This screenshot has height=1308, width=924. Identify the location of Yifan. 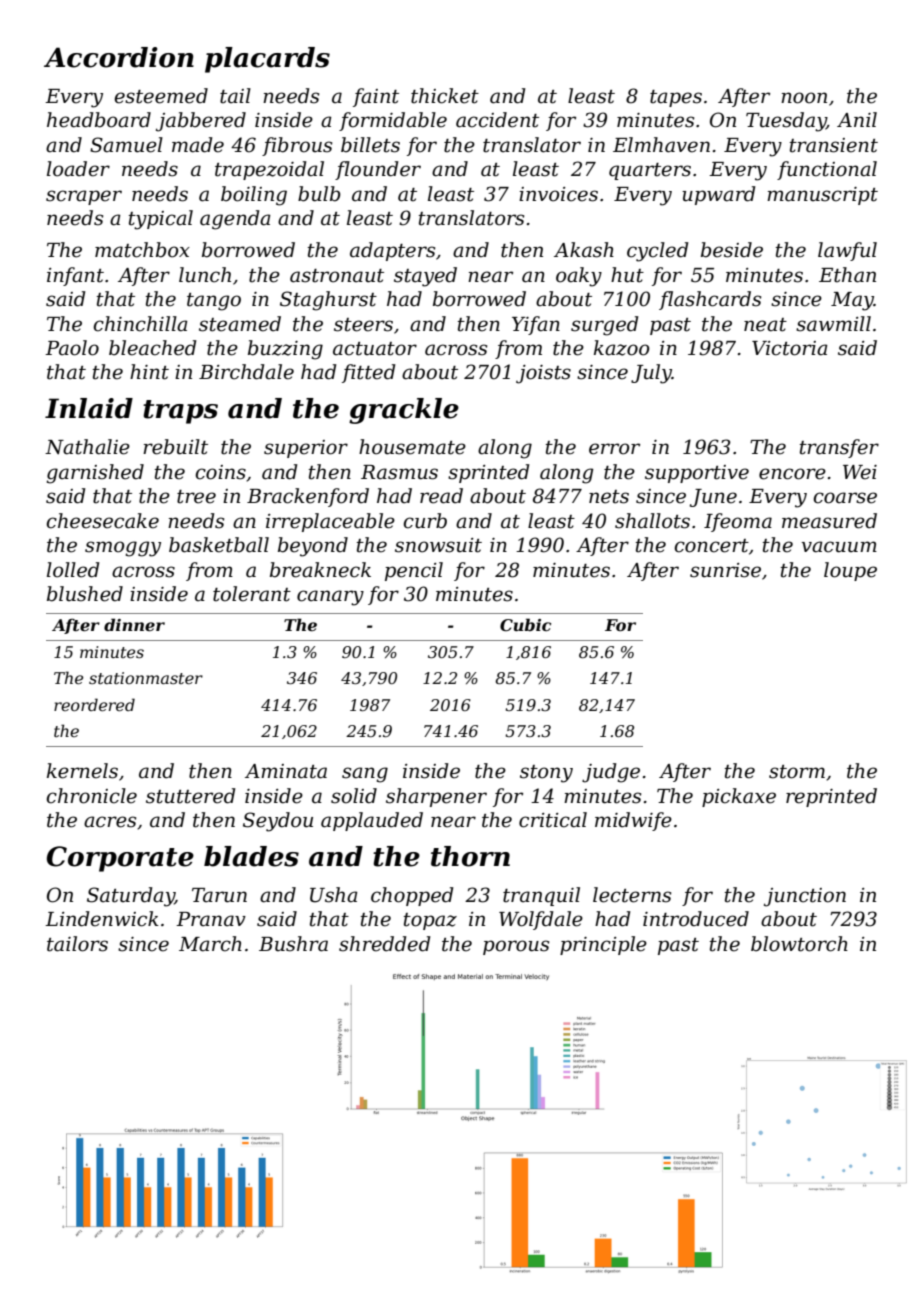
(536, 325).
